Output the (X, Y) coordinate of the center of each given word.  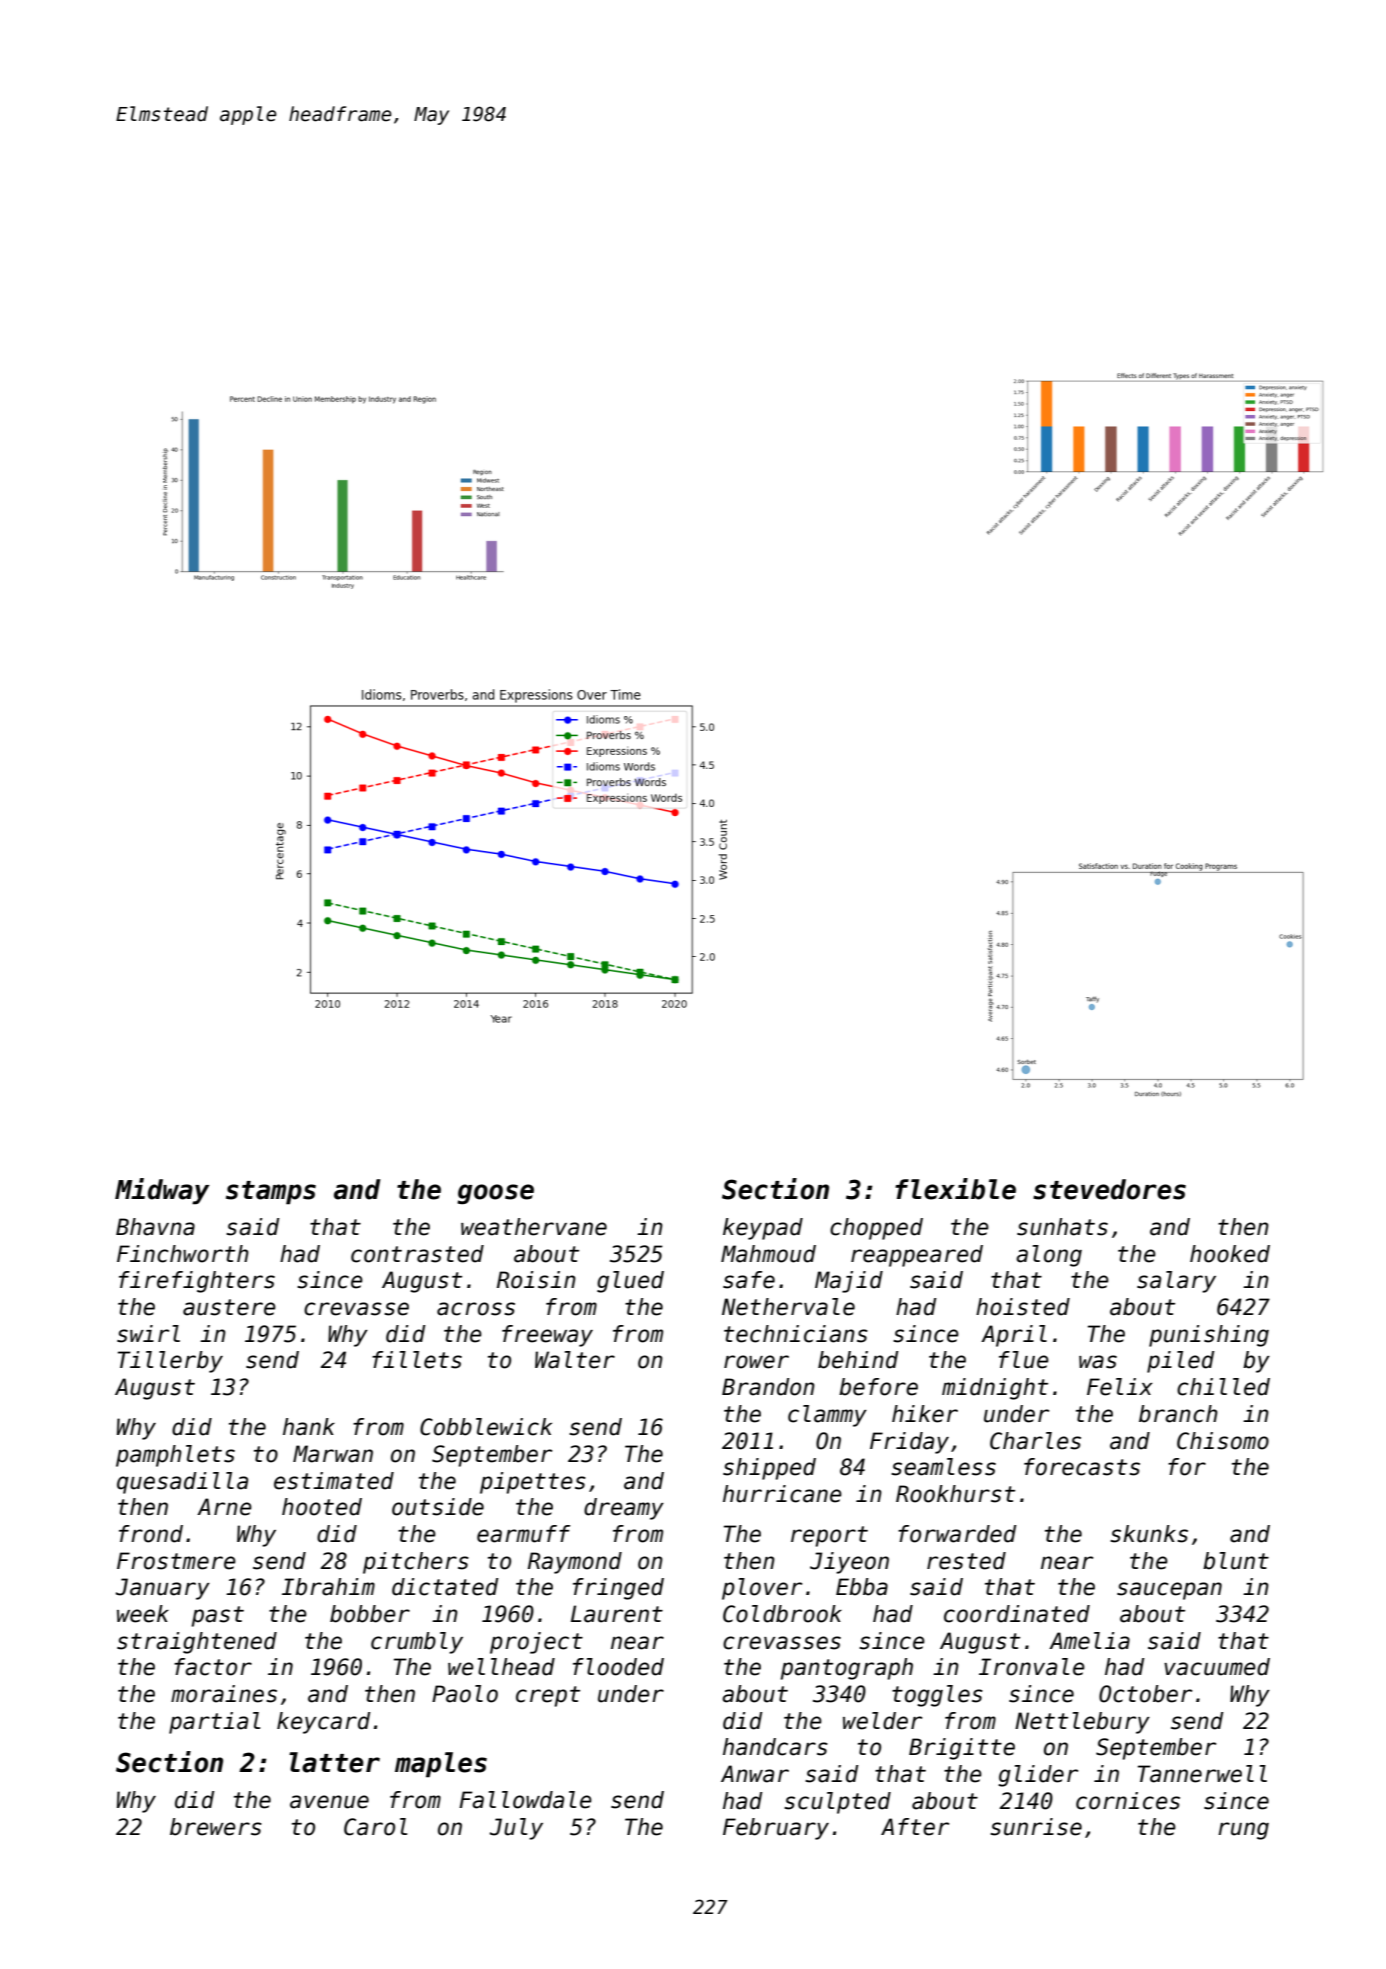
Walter (575, 1360)
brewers (216, 1827)
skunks (1149, 1534)
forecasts (1082, 1467)
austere (229, 1307)
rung (1243, 1831)
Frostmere (176, 1561)
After (915, 1827)
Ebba (862, 1587)
